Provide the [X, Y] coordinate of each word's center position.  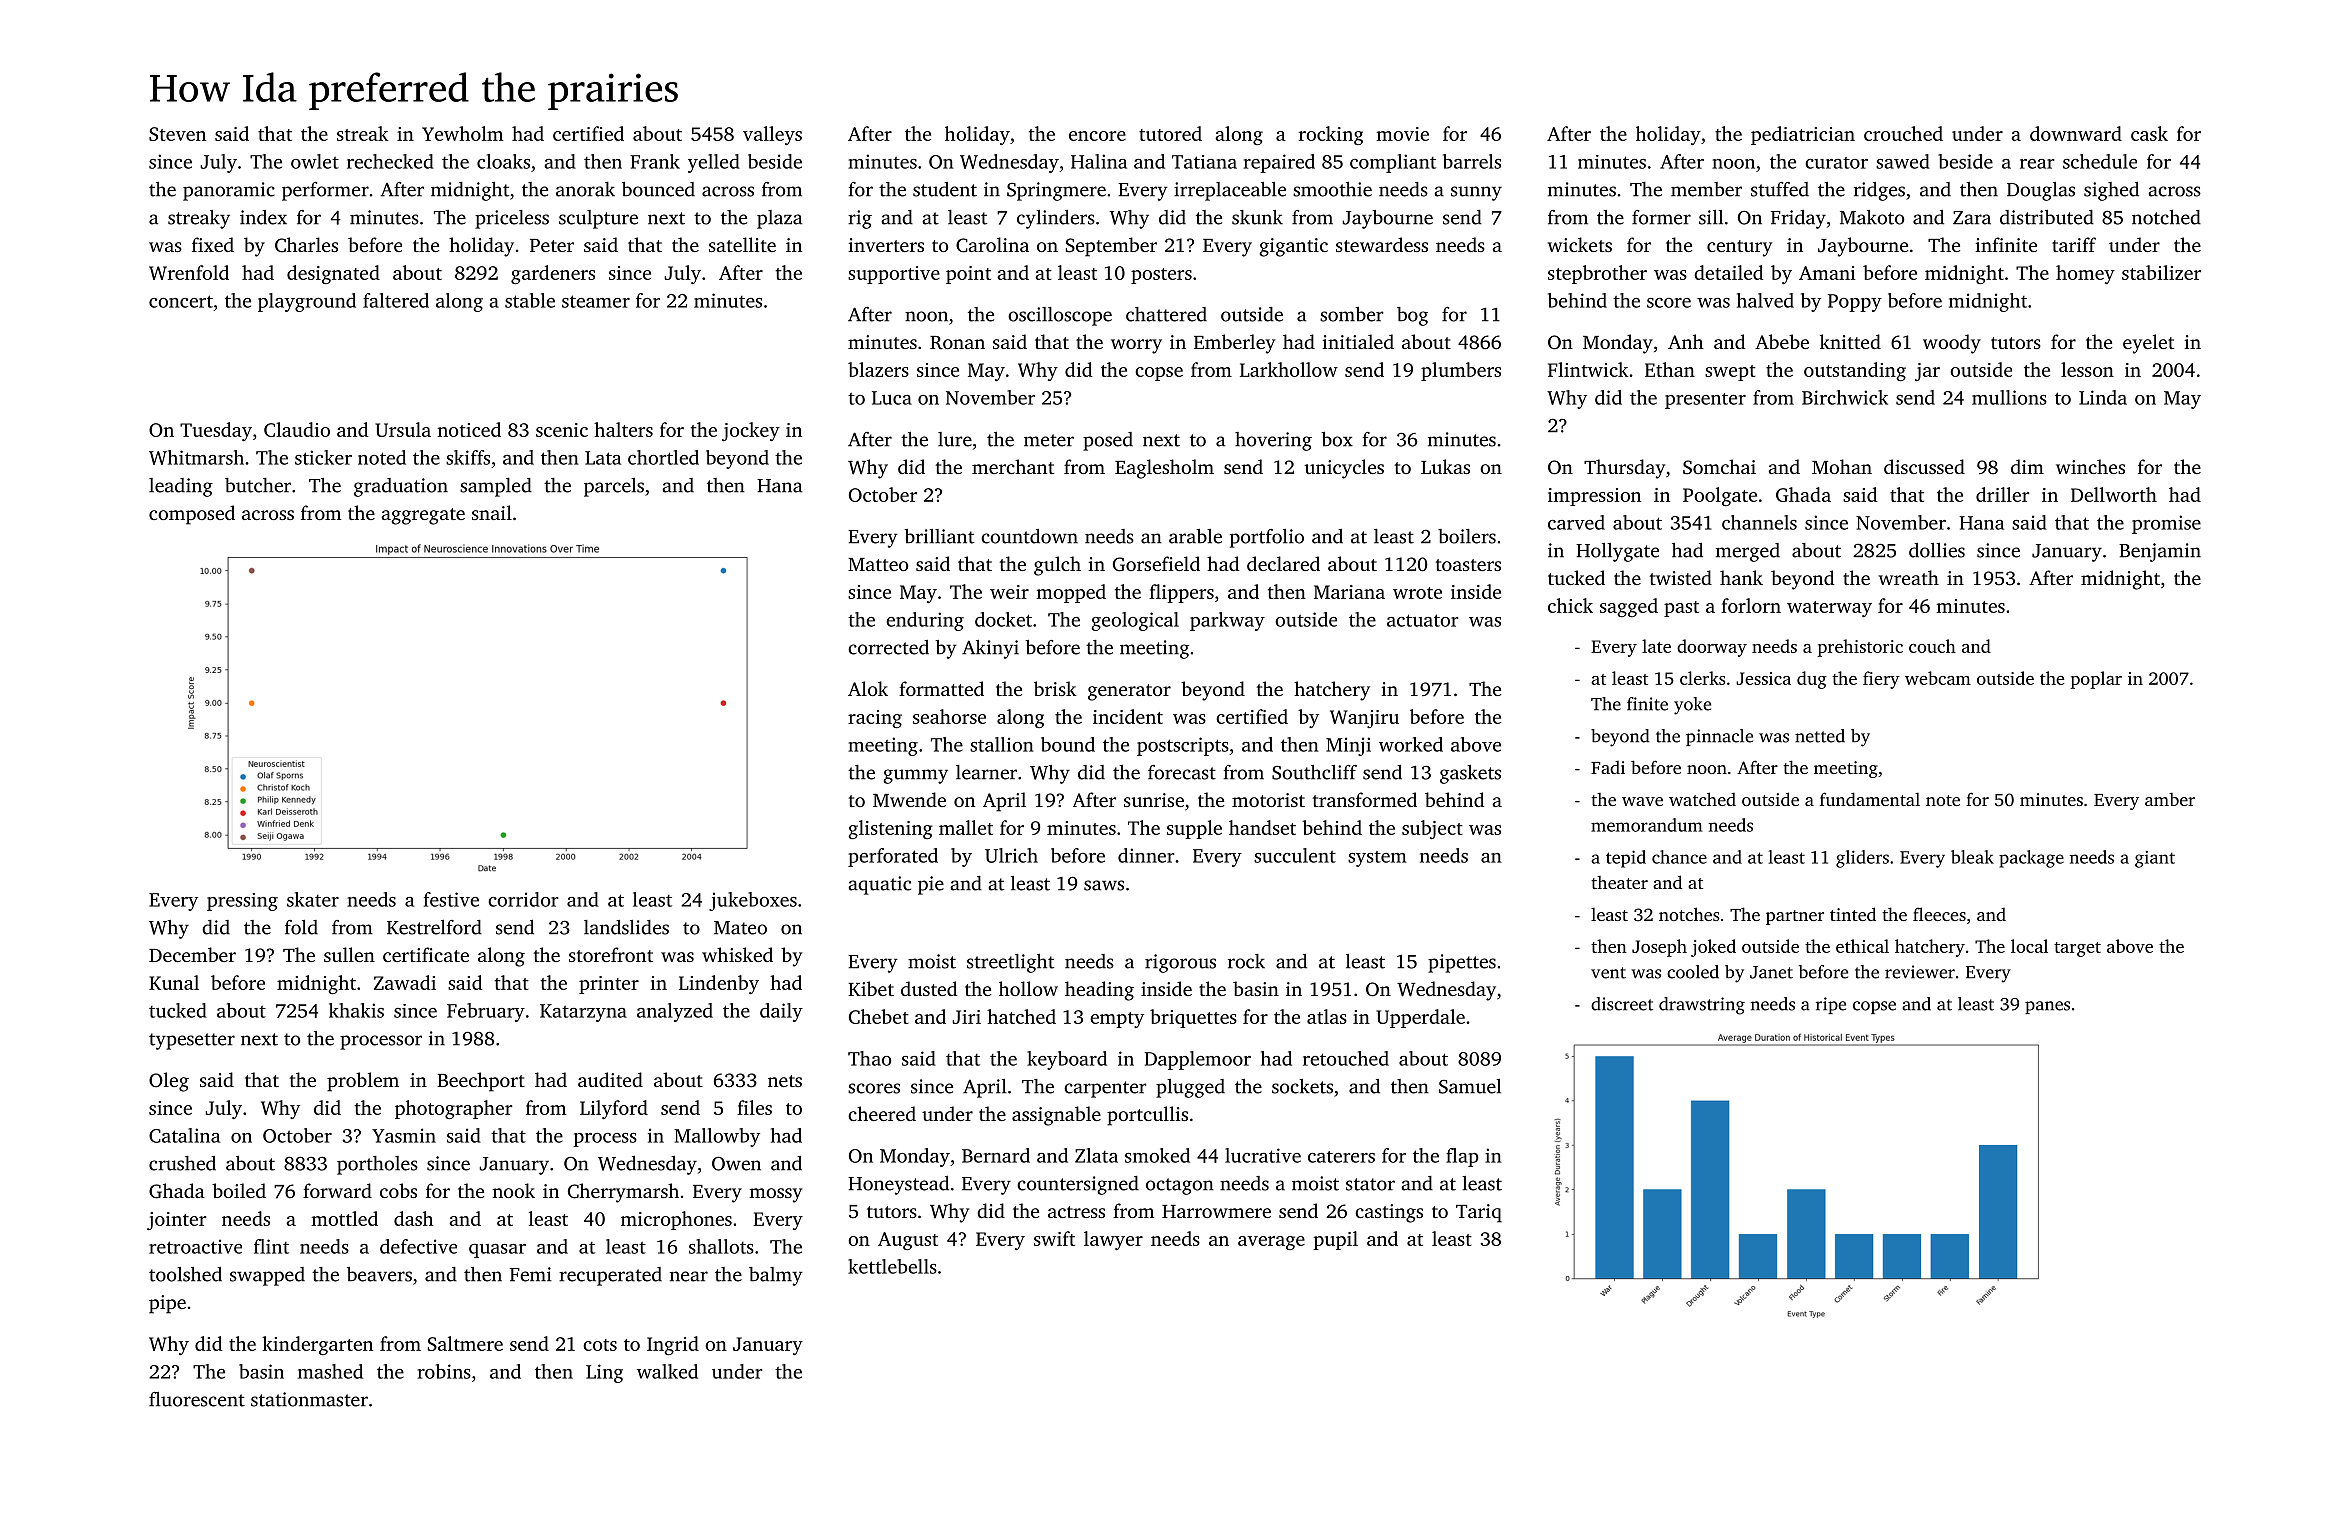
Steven [177, 134]
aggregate [423, 516]
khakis [356, 1010]
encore [1097, 136]
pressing [242, 902]
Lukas [1445, 466]
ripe [1831, 1005]
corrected [888, 647]
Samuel [1470, 1086]
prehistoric [1860, 648]
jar [1927, 372]
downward [2076, 133]
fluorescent [197, 1399]
